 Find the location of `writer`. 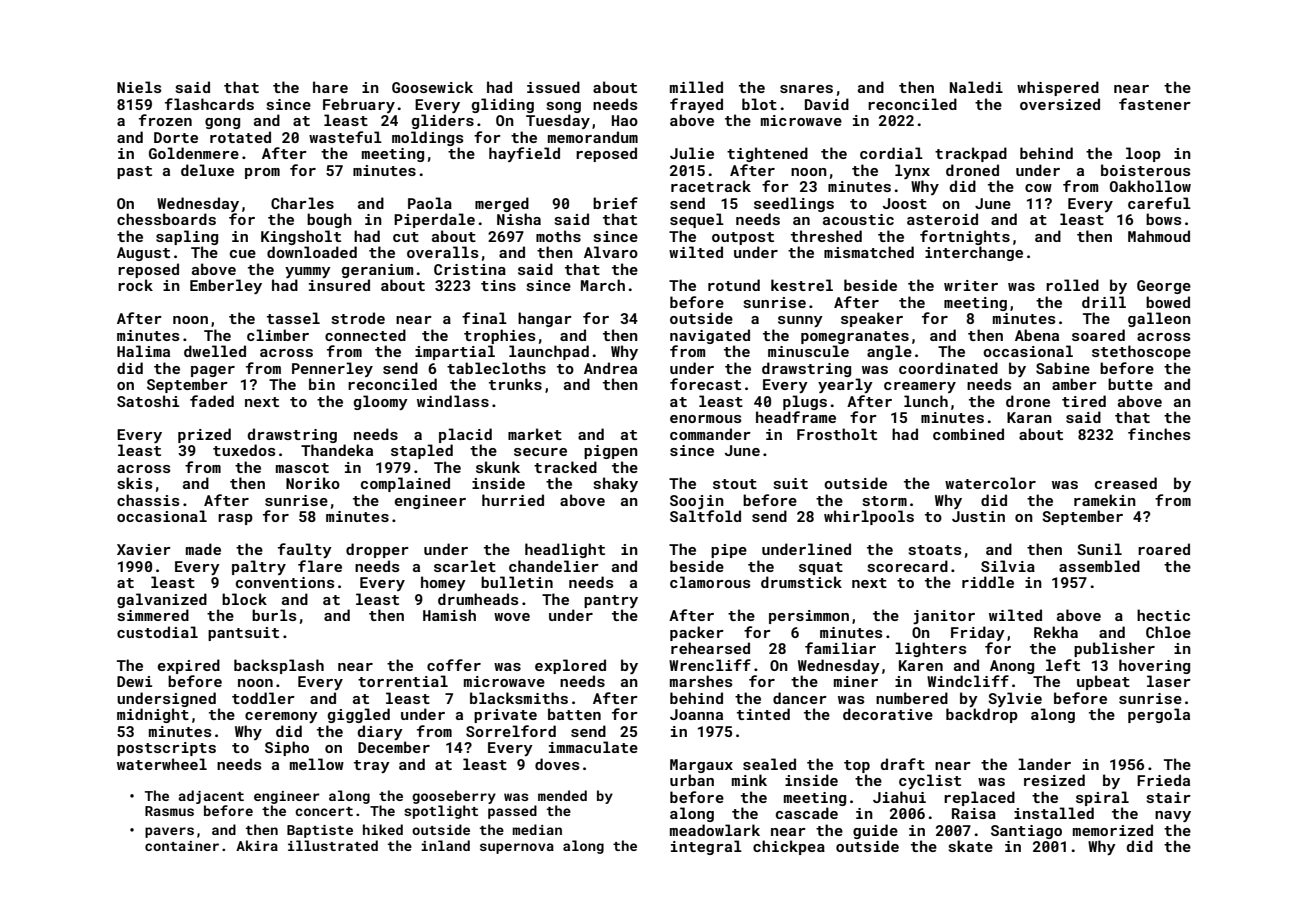

writer is located at coordinates (971, 285).
